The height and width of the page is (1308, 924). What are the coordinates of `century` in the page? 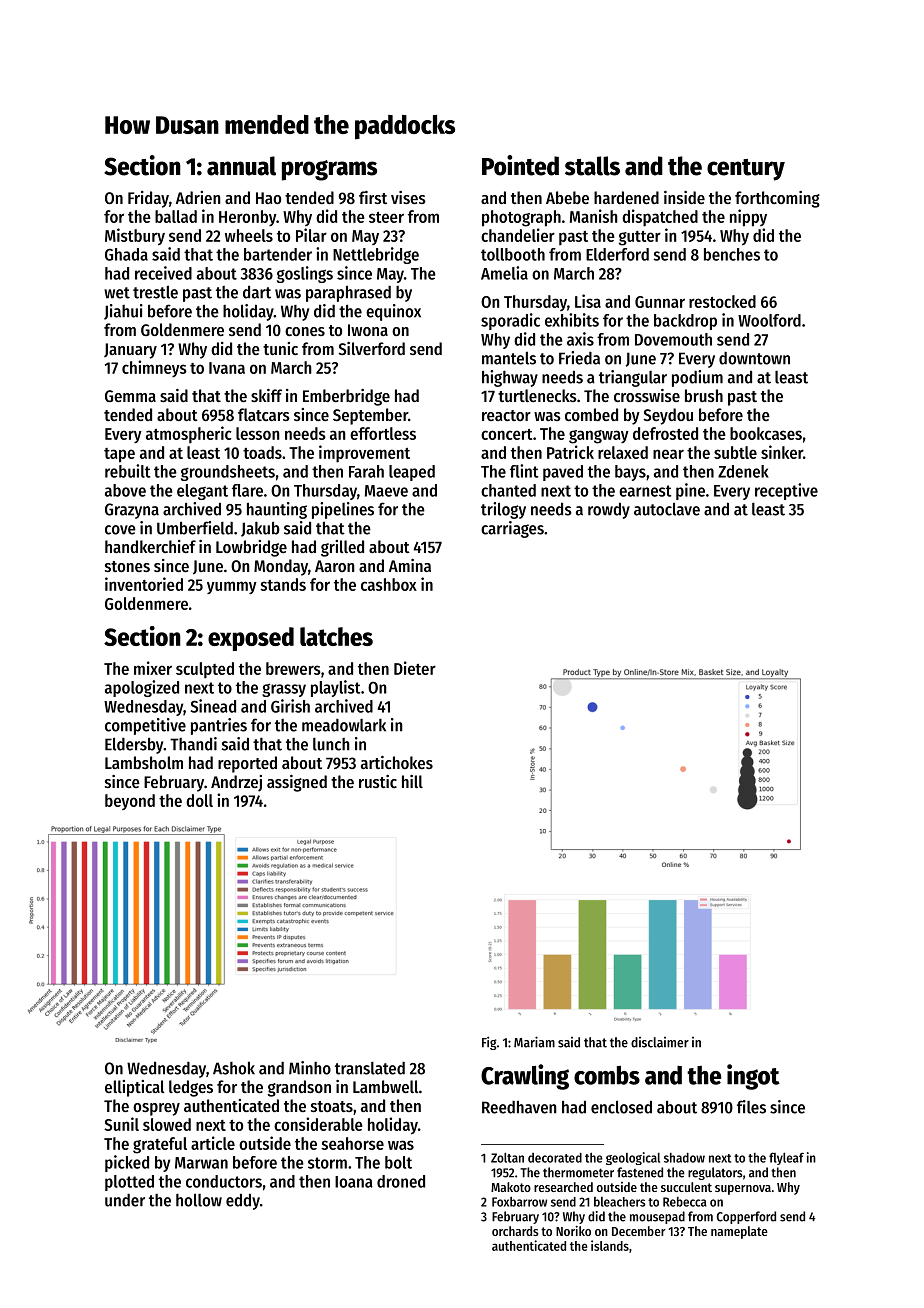 It's located at (746, 170).
